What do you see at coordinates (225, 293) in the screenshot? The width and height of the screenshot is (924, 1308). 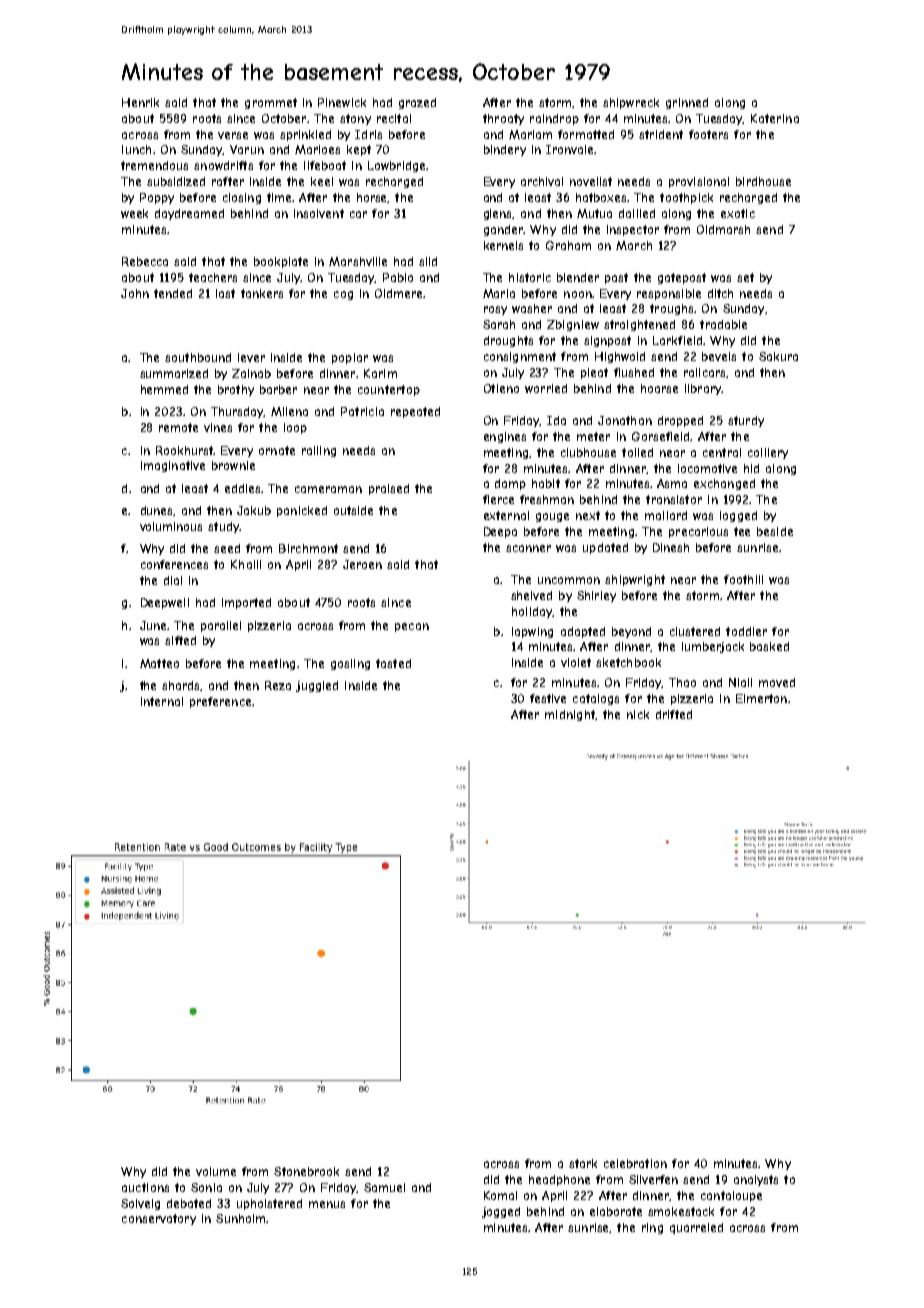 I see `last` at bounding box center [225, 293].
